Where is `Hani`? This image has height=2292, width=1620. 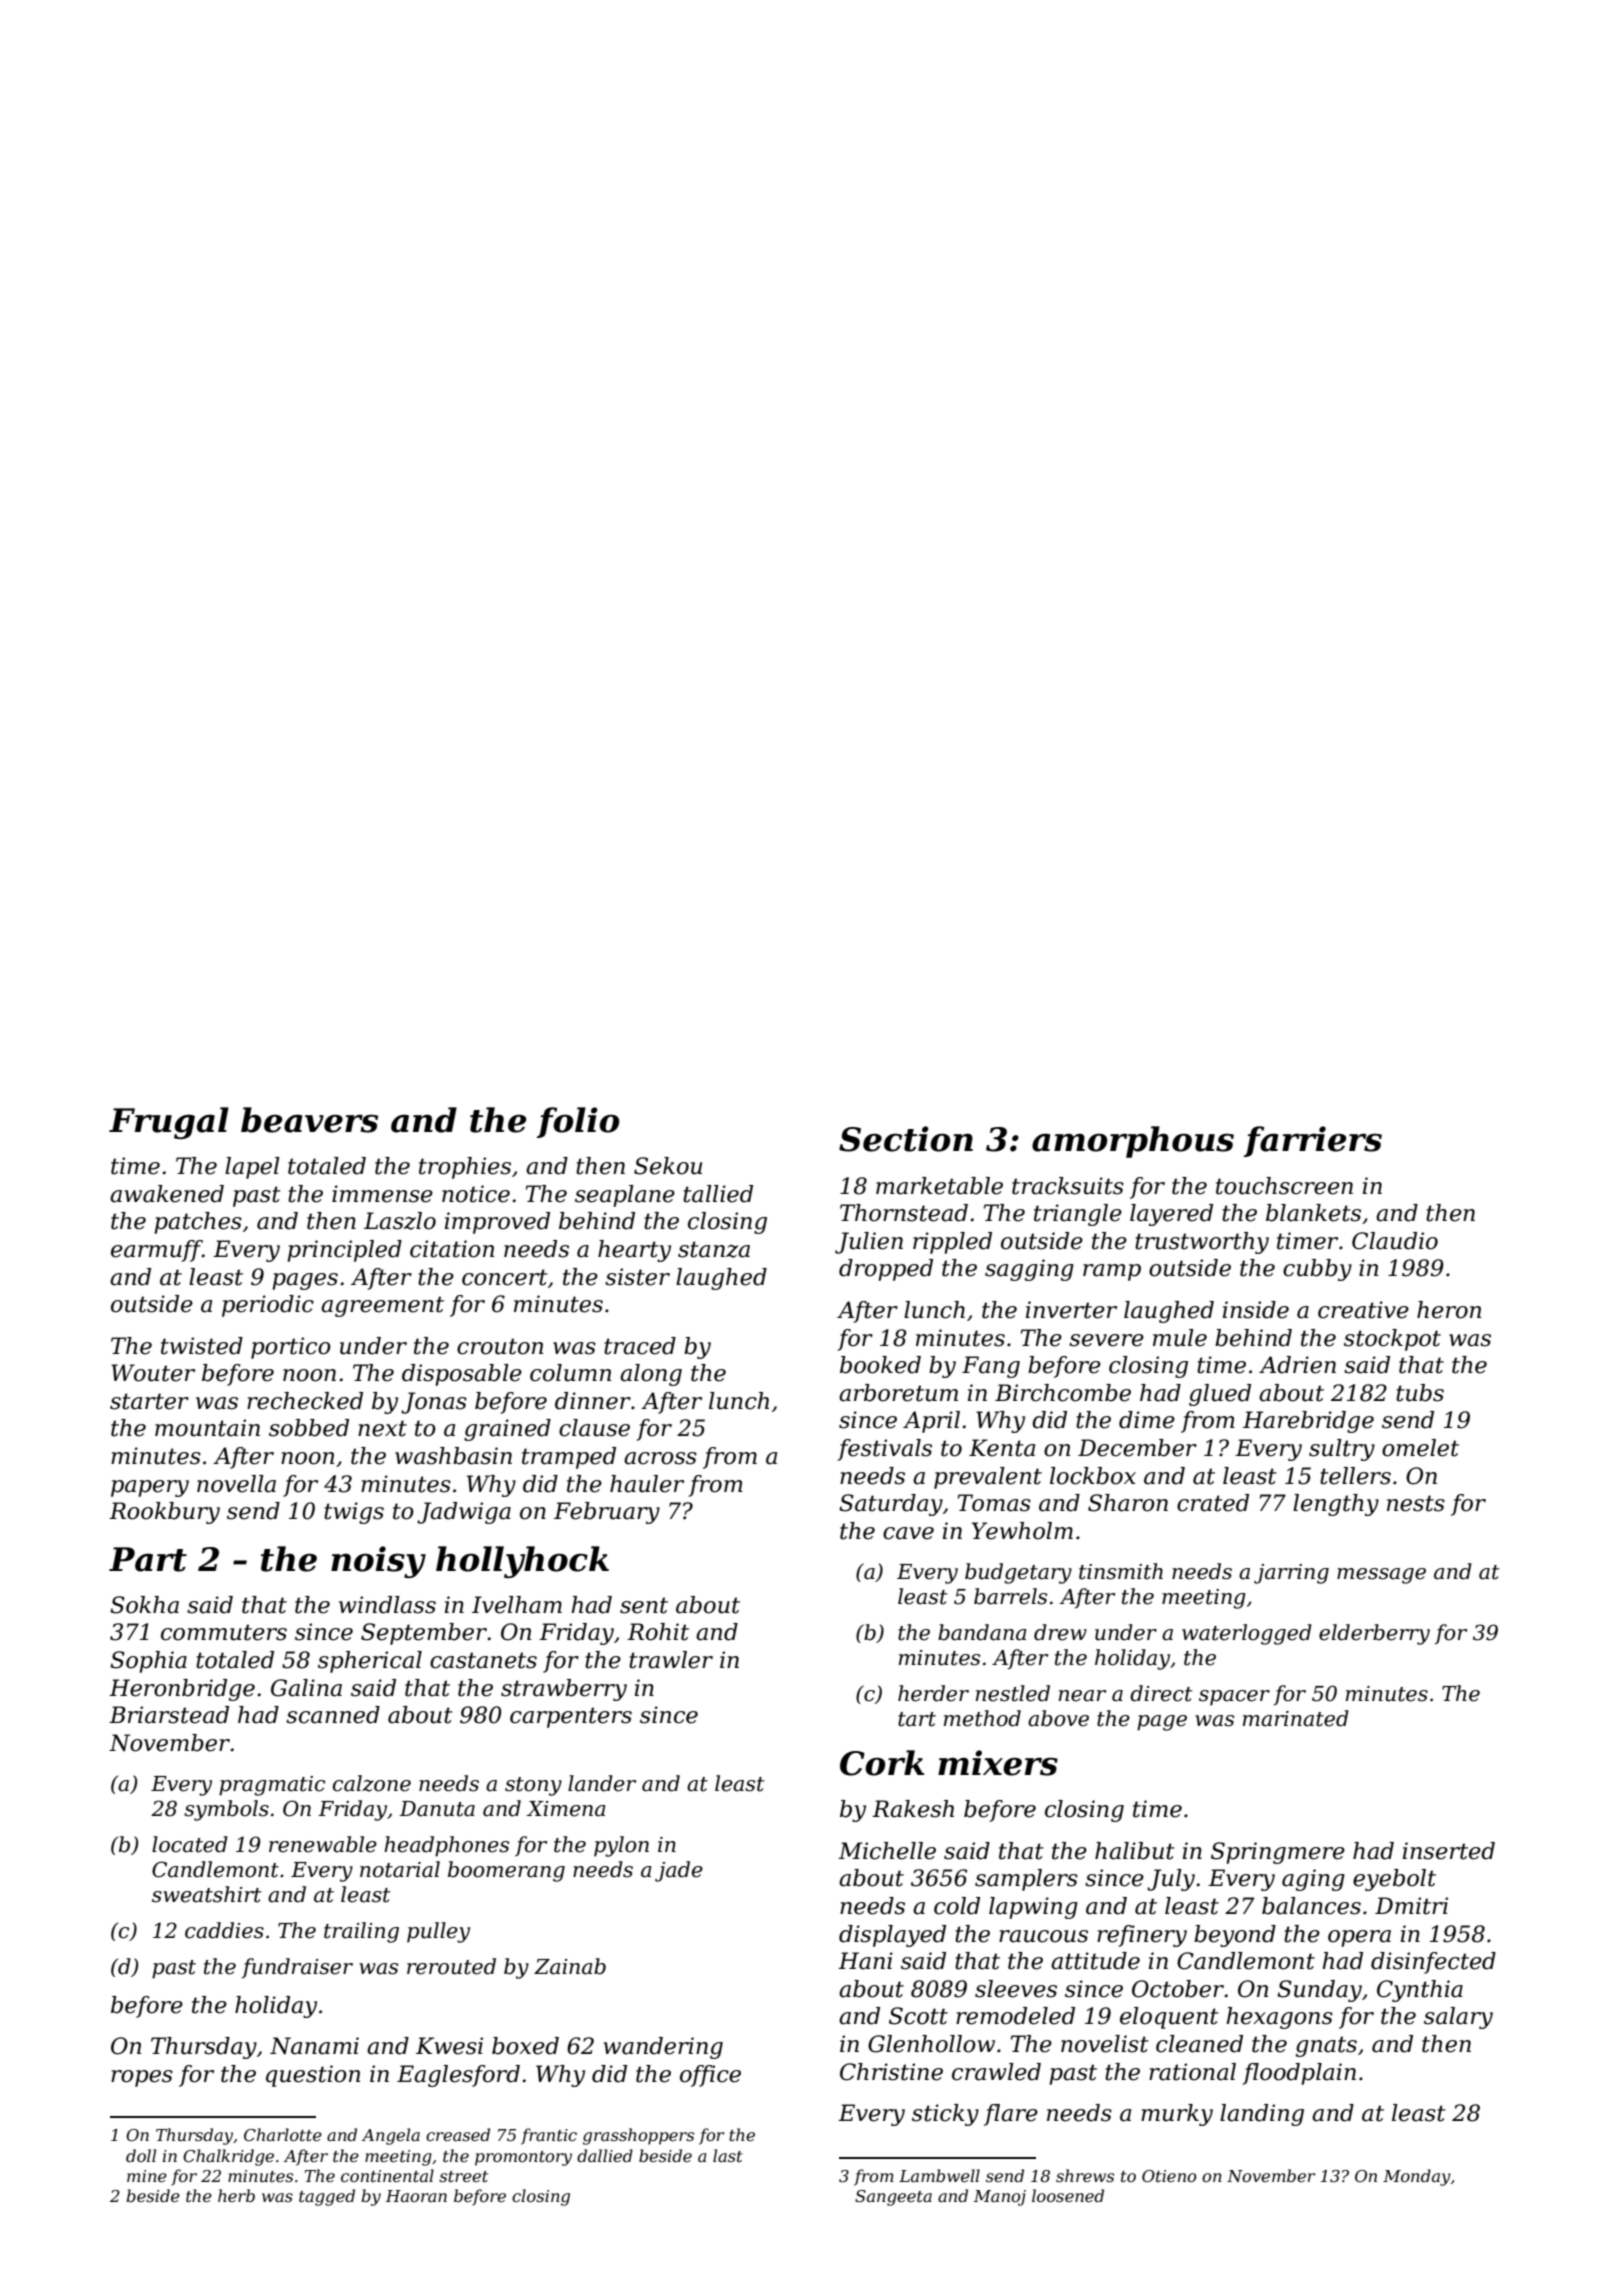
Hani is located at coordinates (865, 1961).
